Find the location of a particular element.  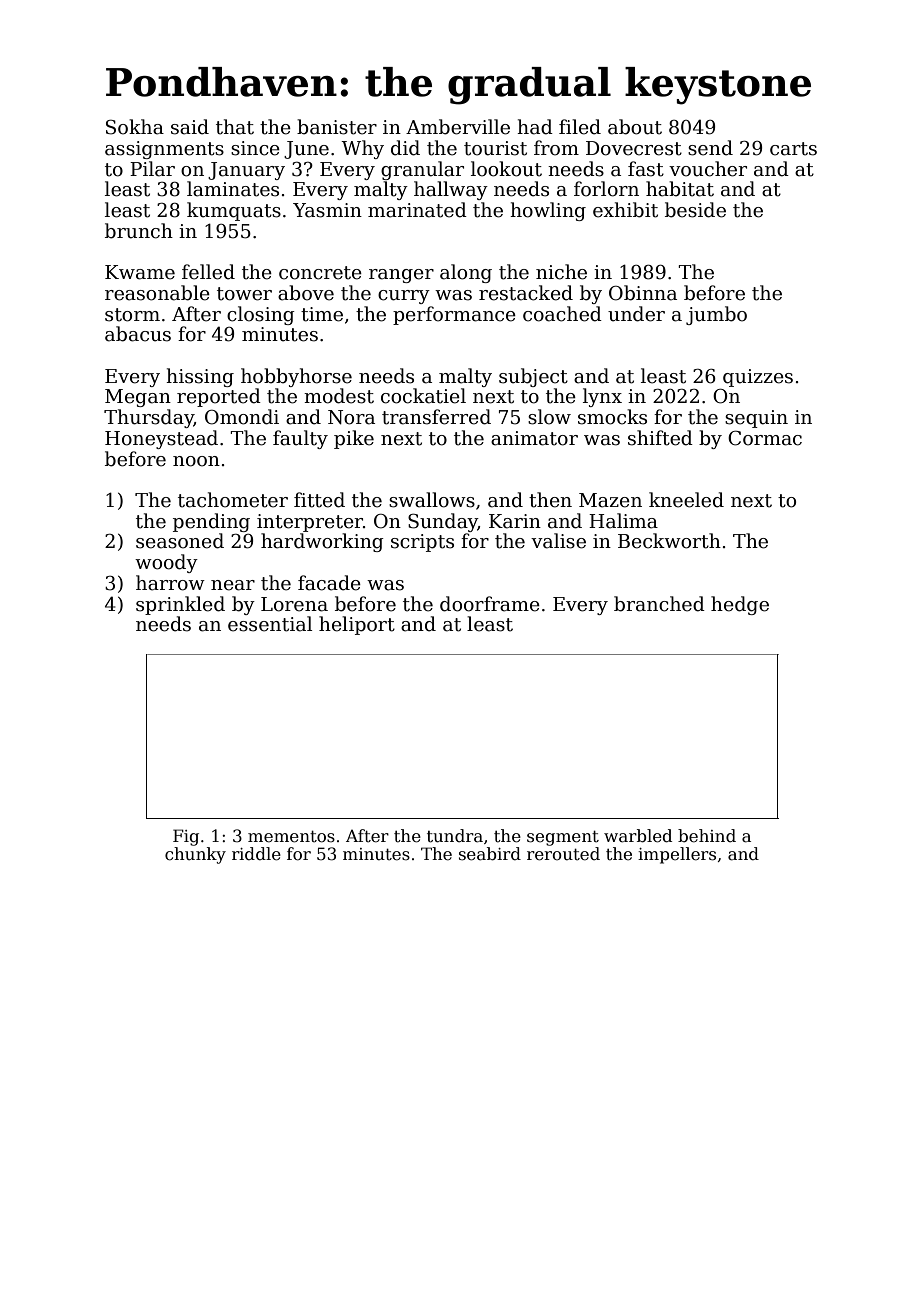

Amberville is located at coordinates (458, 127).
